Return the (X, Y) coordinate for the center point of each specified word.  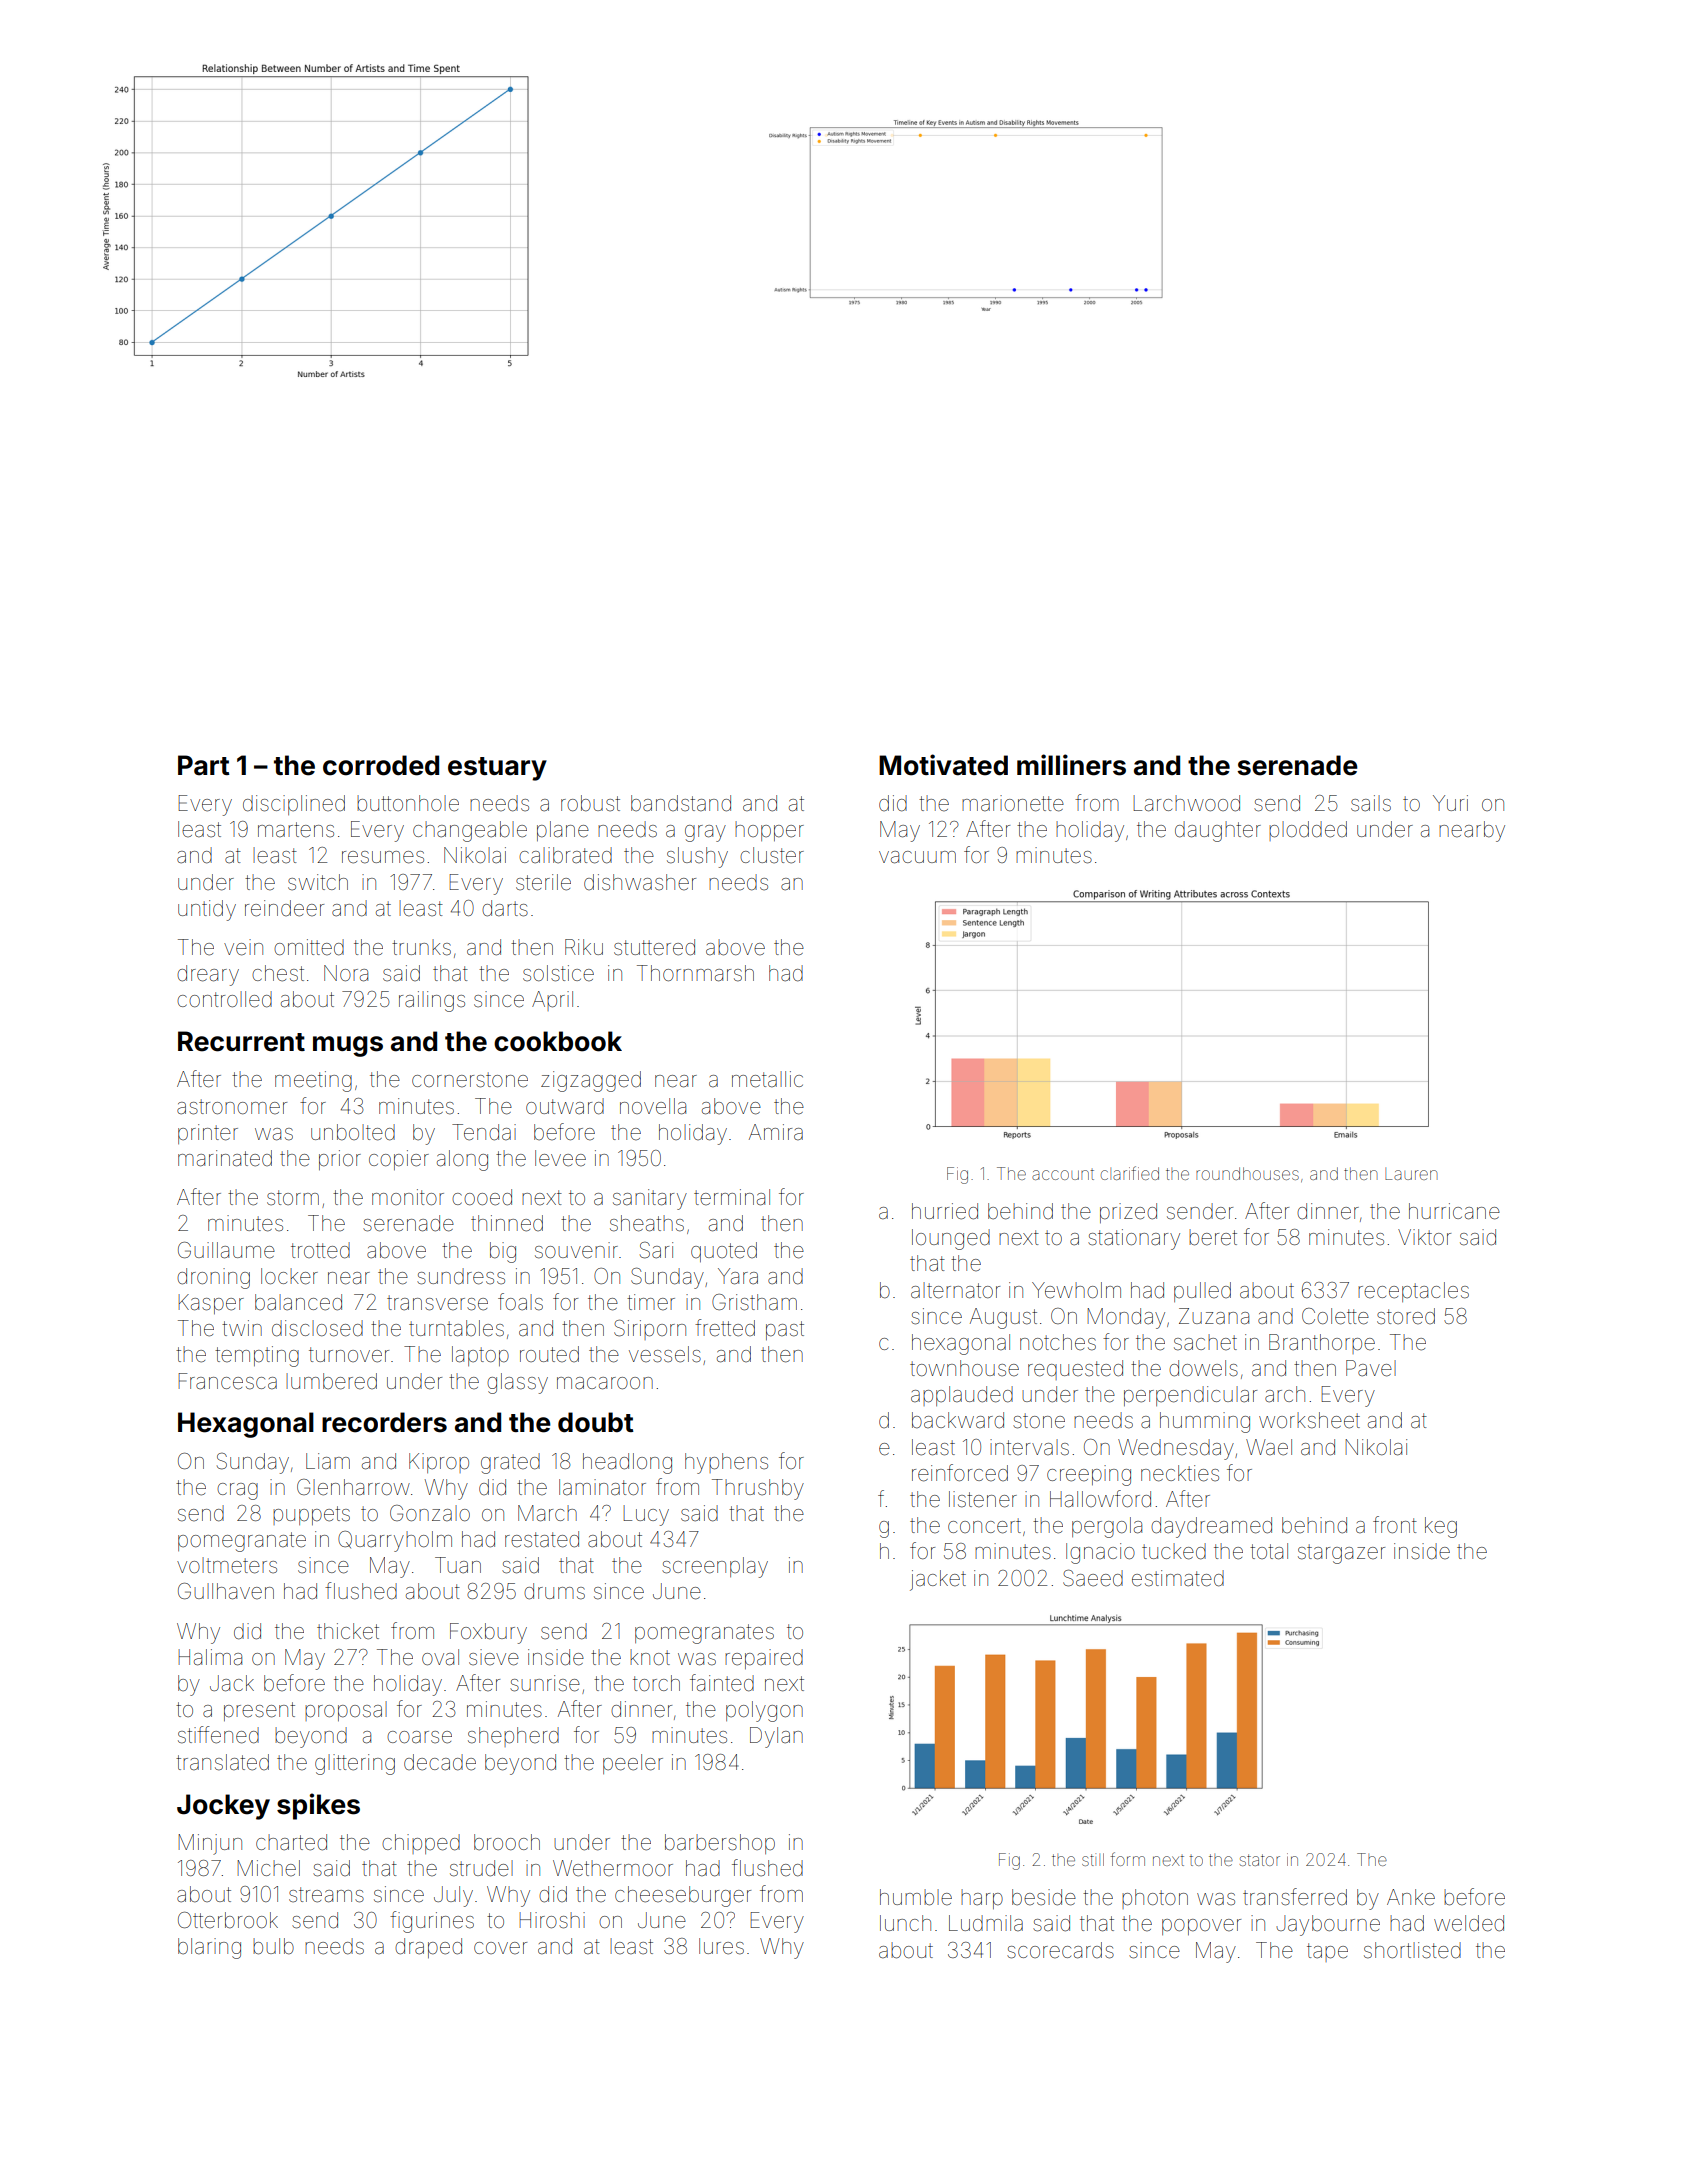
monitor (408, 1197)
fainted (722, 1683)
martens (296, 830)
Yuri (1450, 803)
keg (1441, 1527)
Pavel (1371, 1368)
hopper (769, 831)
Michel (268, 1868)
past (785, 1330)
